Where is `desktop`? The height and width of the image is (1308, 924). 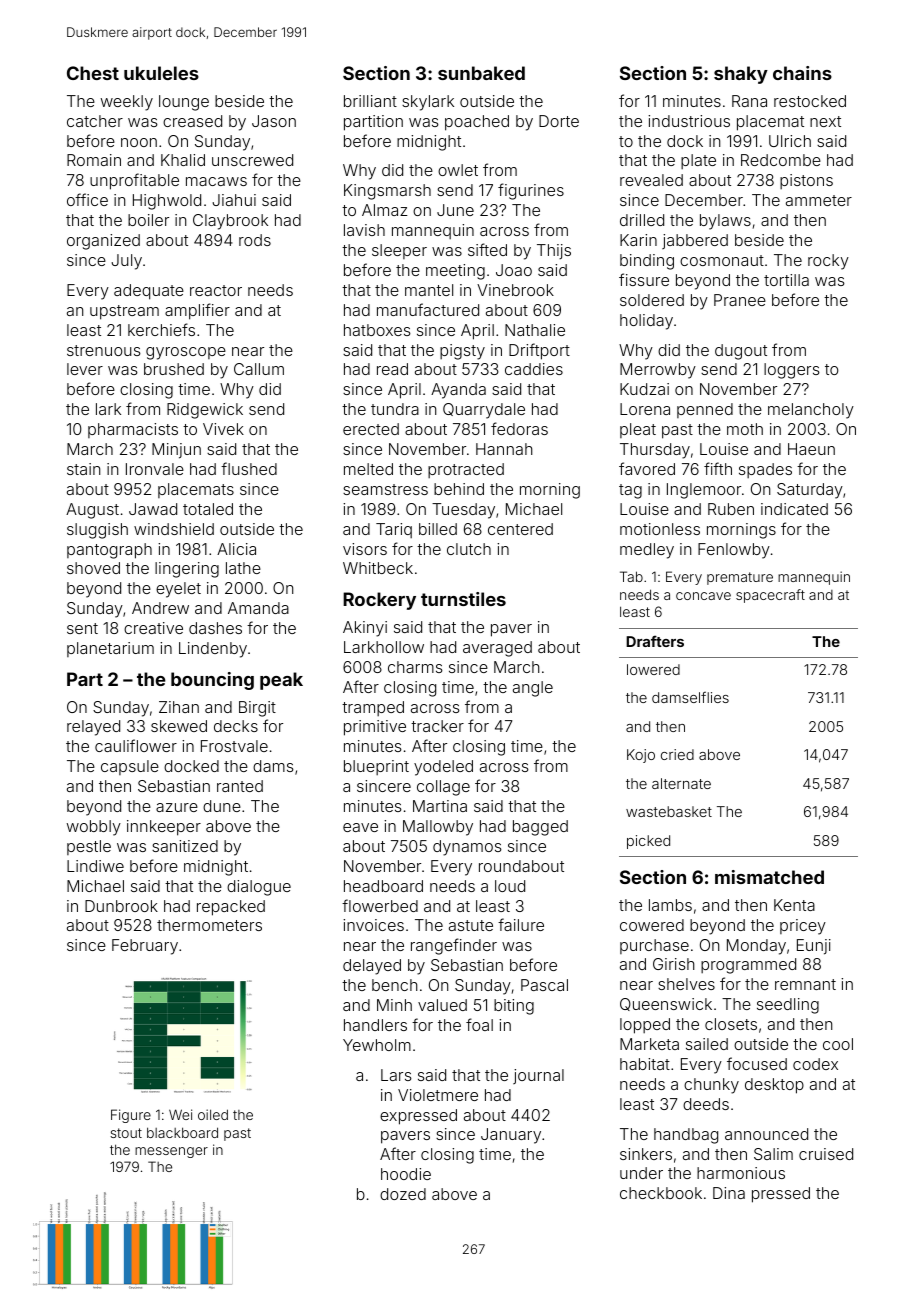
desktop is located at coordinates (774, 1086).
